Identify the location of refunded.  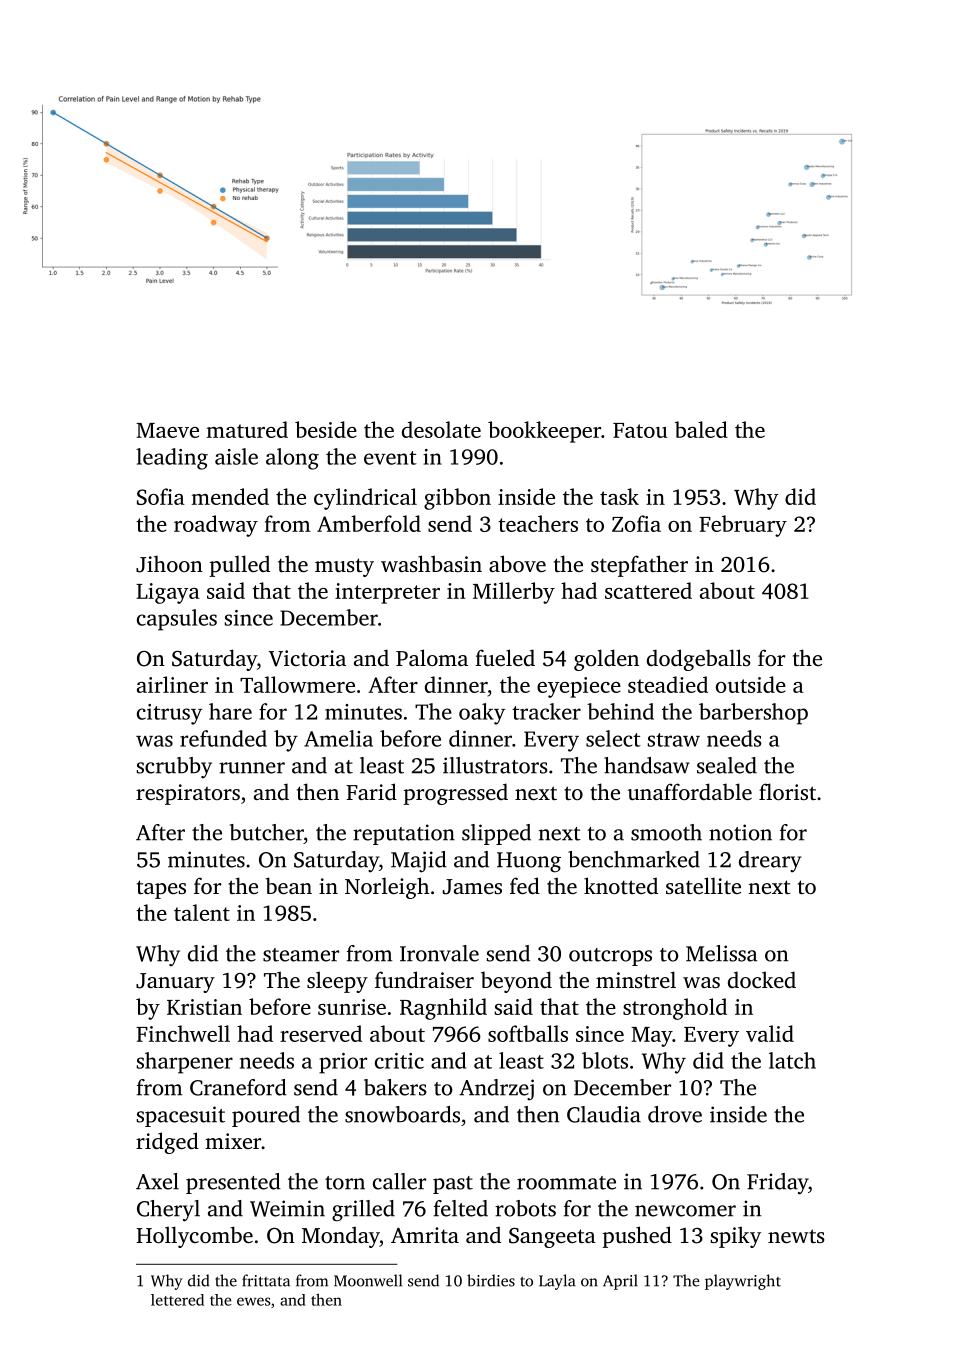
(223, 738).
